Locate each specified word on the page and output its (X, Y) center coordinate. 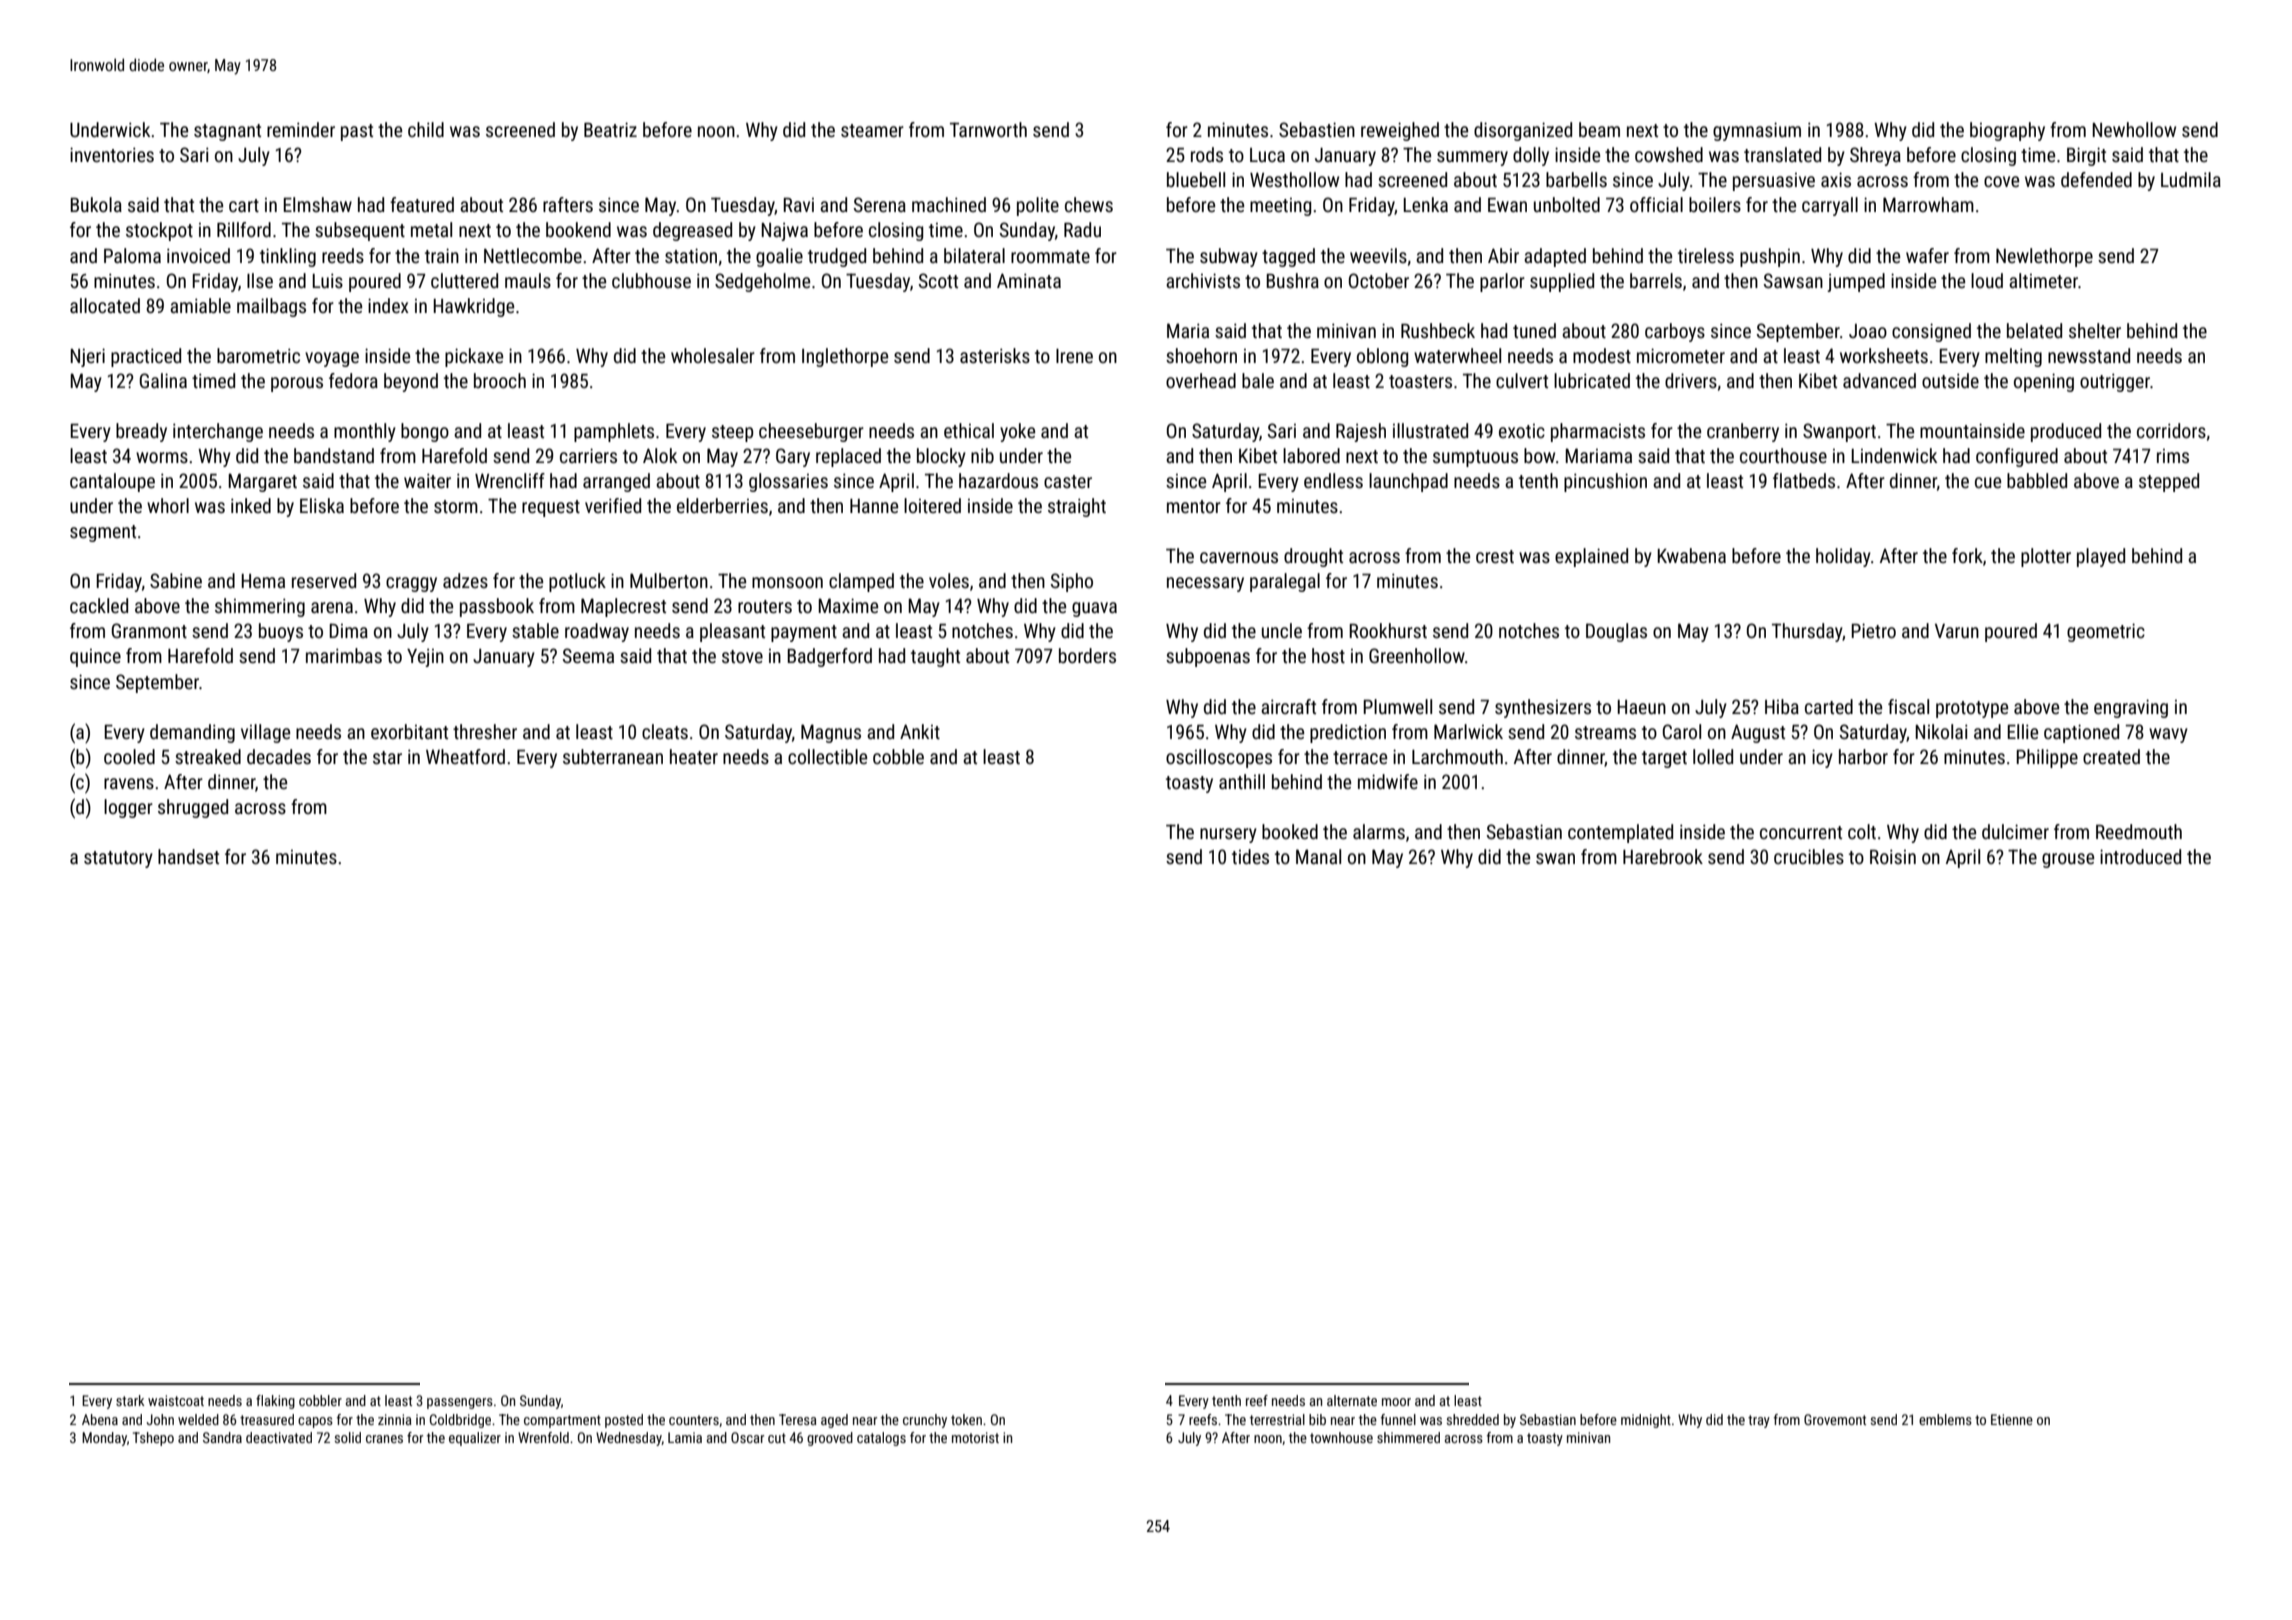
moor (1396, 1402)
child (426, 129)
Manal (1318, 856)
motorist (975, 1437)
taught (935, 657)
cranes (384, 1439)
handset (188, 856)
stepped (2169, 482)
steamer (872, 130)
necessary (1205, 584)
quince (95, 658)
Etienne (2012, 1419)
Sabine (176, 580)
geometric (2106, 632)
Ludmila (2191, 179)
